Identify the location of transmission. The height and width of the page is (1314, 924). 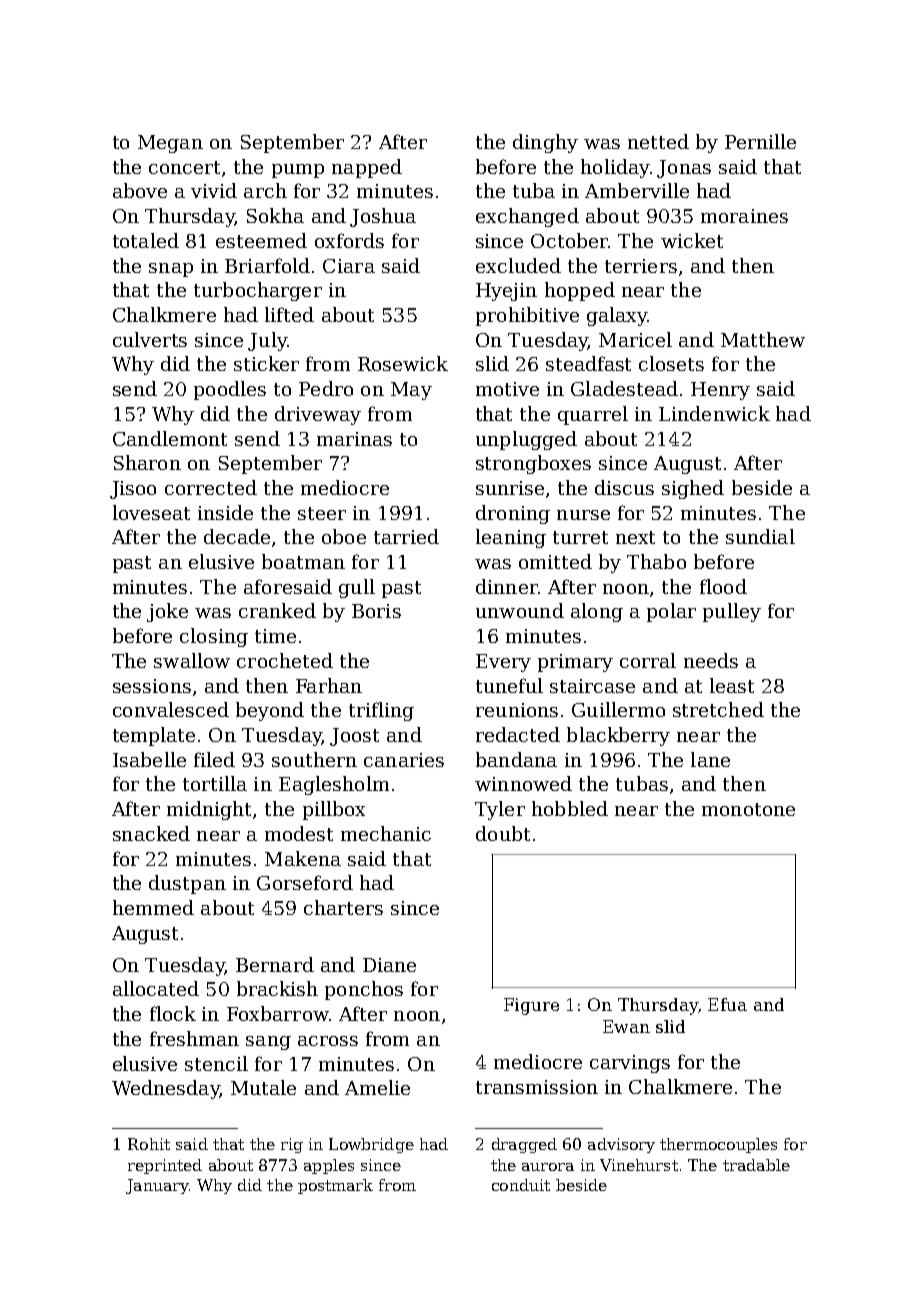
(537, 1087).
